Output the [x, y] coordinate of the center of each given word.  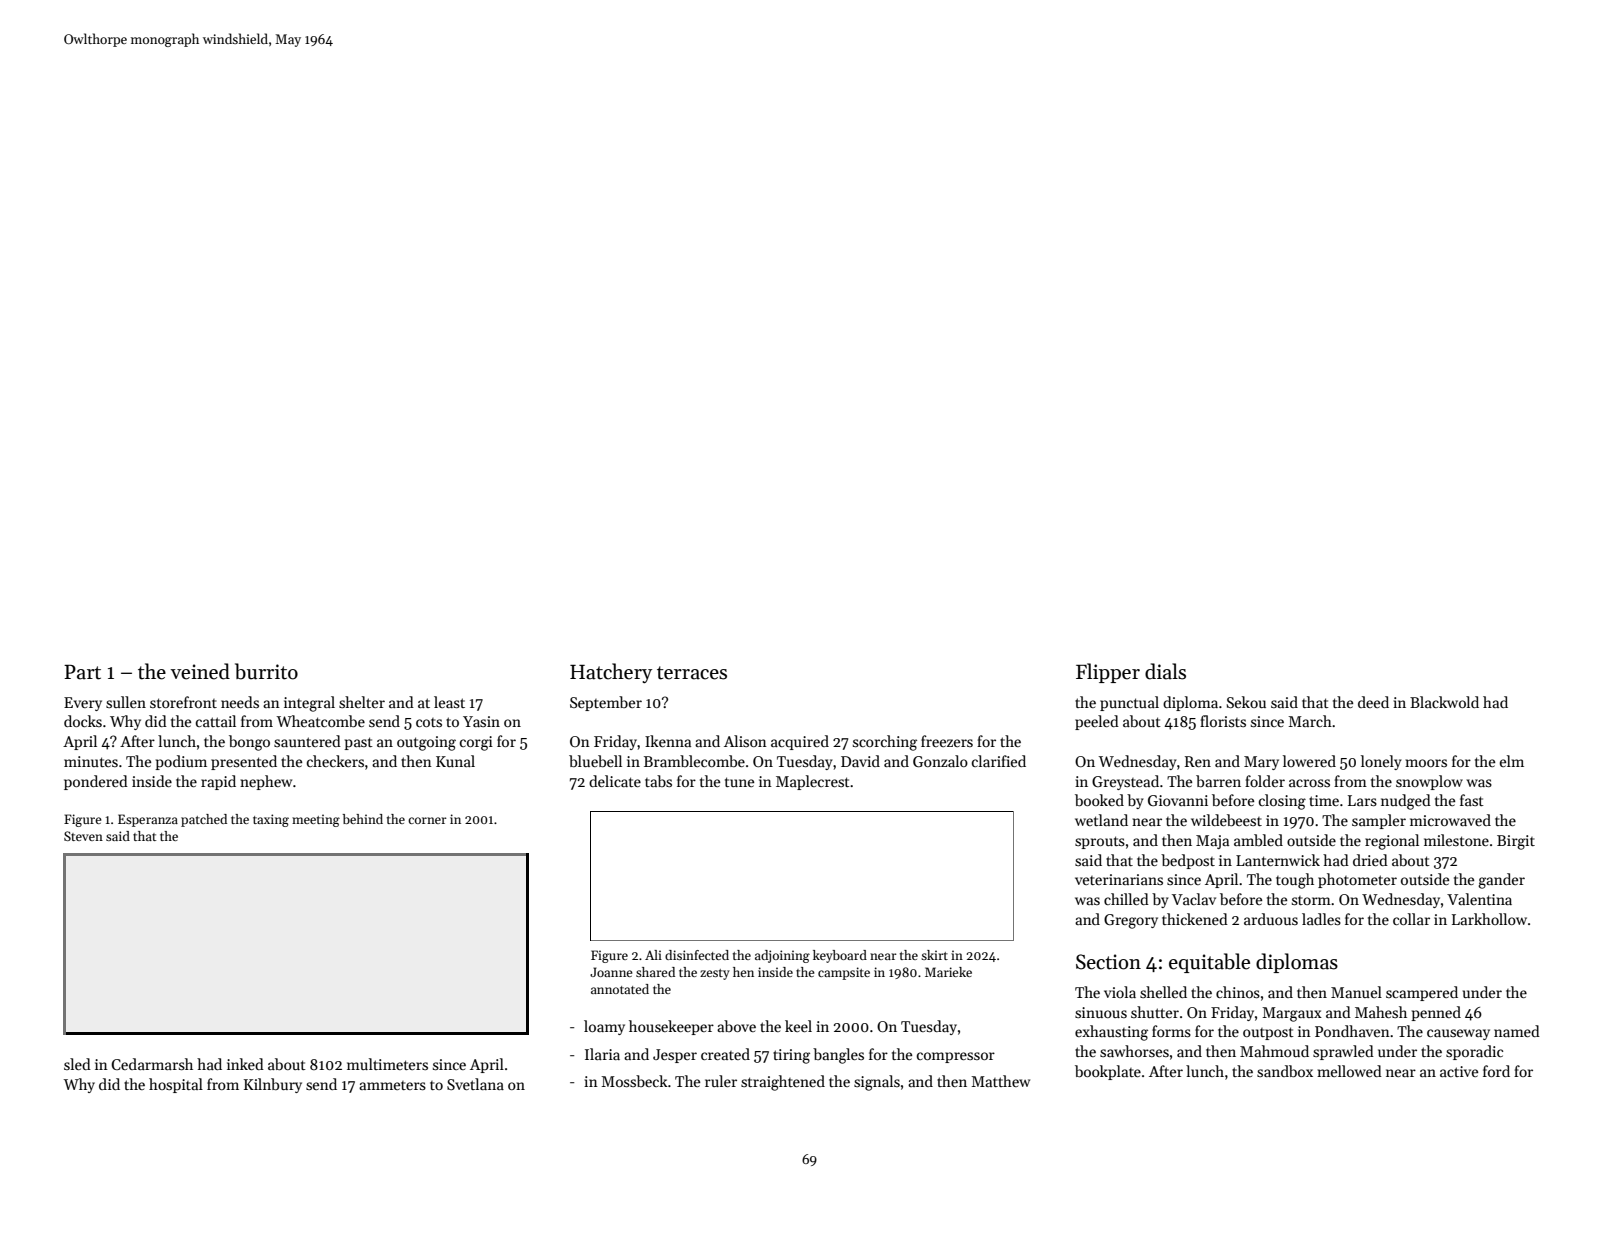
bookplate [1108, 1072]
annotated [620, 989]
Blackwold [1444, 702]
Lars [1362, 800]
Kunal [455, 761]
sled [77, 1064]
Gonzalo [940, 761]
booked [1099, 800]
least [449, 702]
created [725, 1054]
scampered [1422, 993]
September [606, 703]
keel [798, 1026]
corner [427, 820]
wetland [1101, 820]
